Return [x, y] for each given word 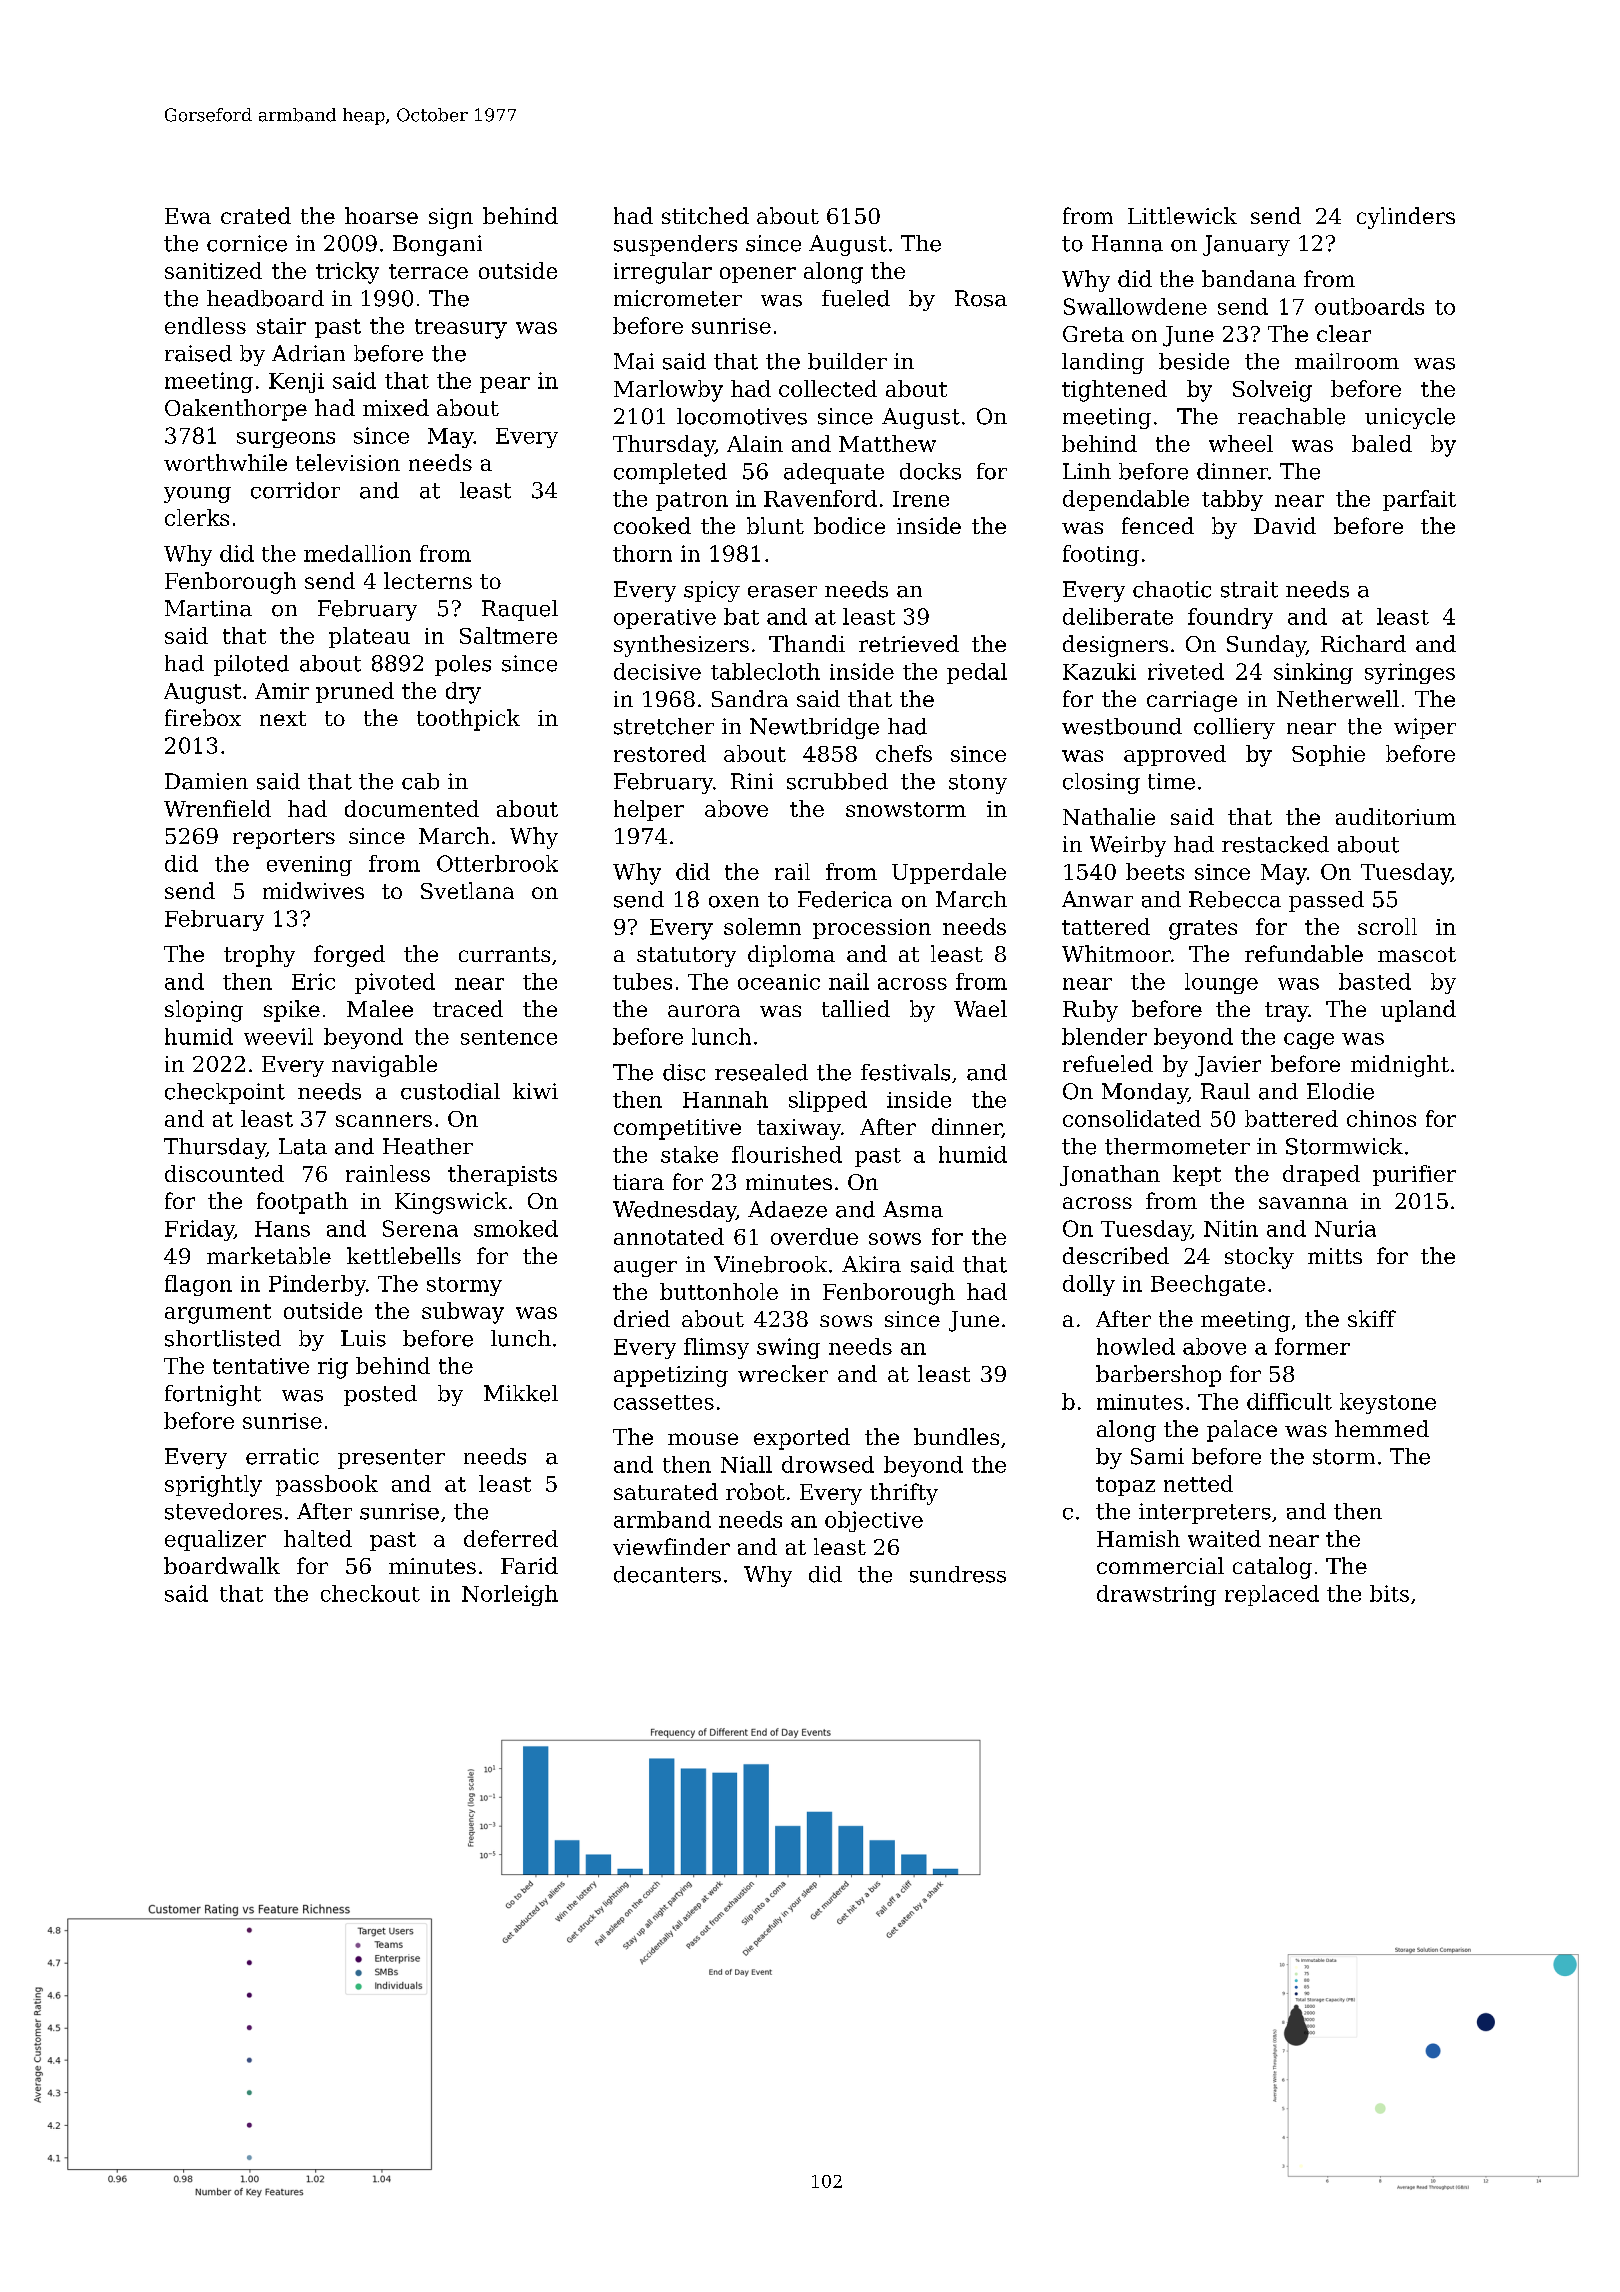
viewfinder [671, 1546]
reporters [284, 839]
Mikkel [521, 1393]
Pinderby [317, 1285]
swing [788, 1348]
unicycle [1410, 418]
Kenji [296, 383]
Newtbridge [814, 728]
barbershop [1158, 1376]
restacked [1275, 844]
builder [847, 361]
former [1312, 1346]
